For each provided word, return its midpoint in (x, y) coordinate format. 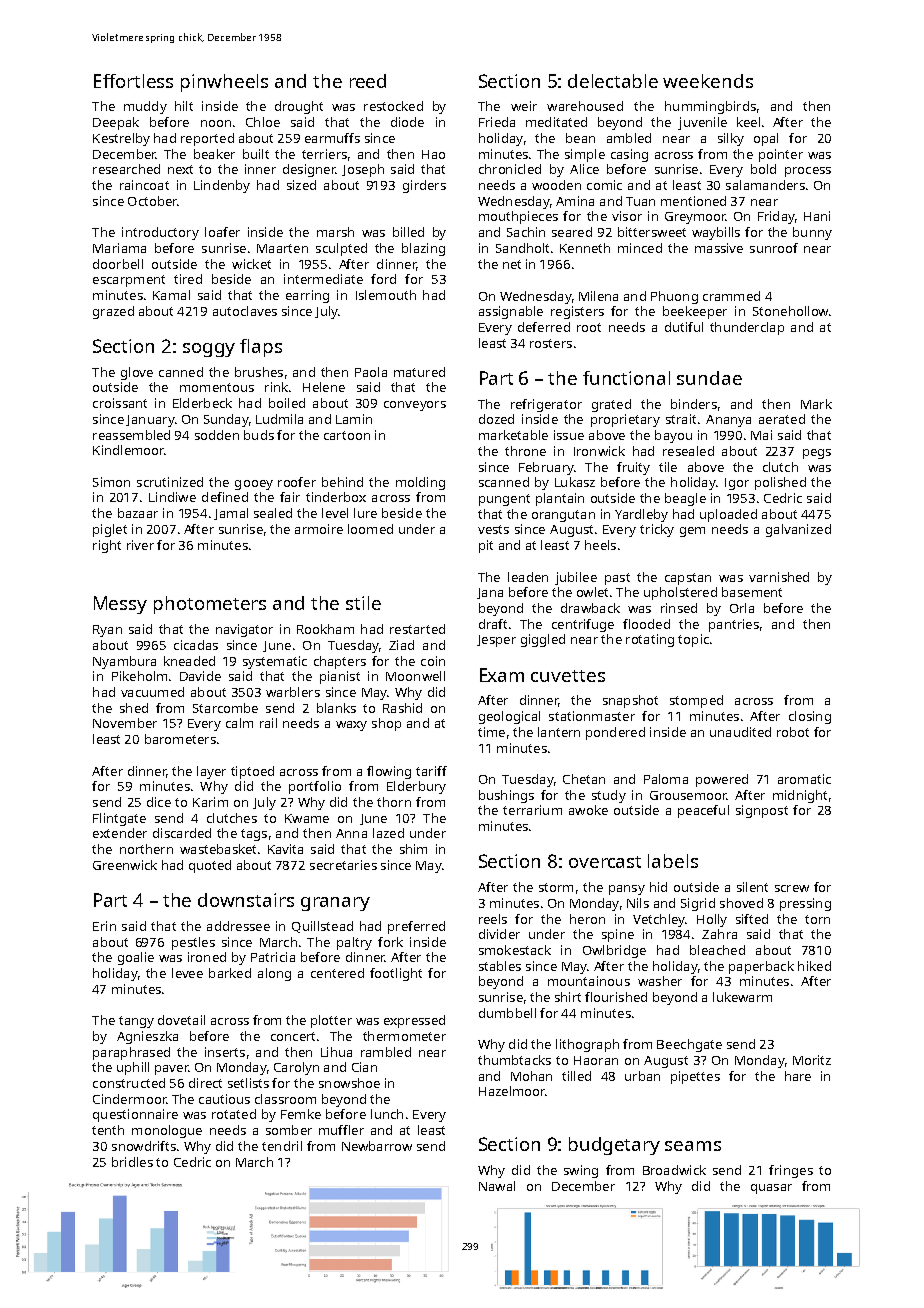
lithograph (587, 1045)
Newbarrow (377, 1146)
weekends (708, 81)
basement (752, 592)
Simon (111, 482)
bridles (132, 1162)
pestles (193, 943)
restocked (393, 106)
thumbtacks (514, 1060)
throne (525, 451)
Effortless (133, 81)
